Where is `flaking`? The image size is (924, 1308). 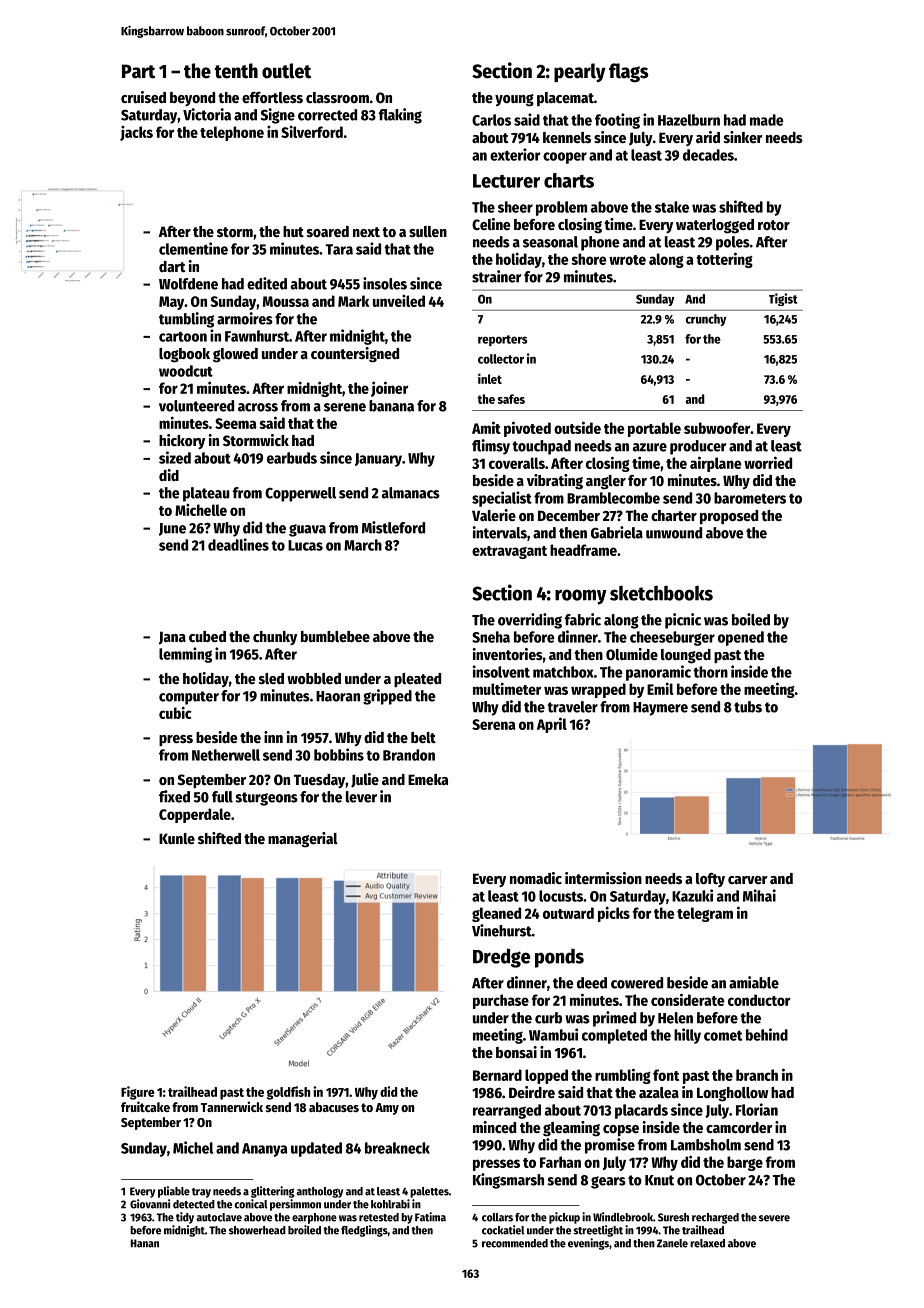 flaking is located at coordinates (400, 116).
